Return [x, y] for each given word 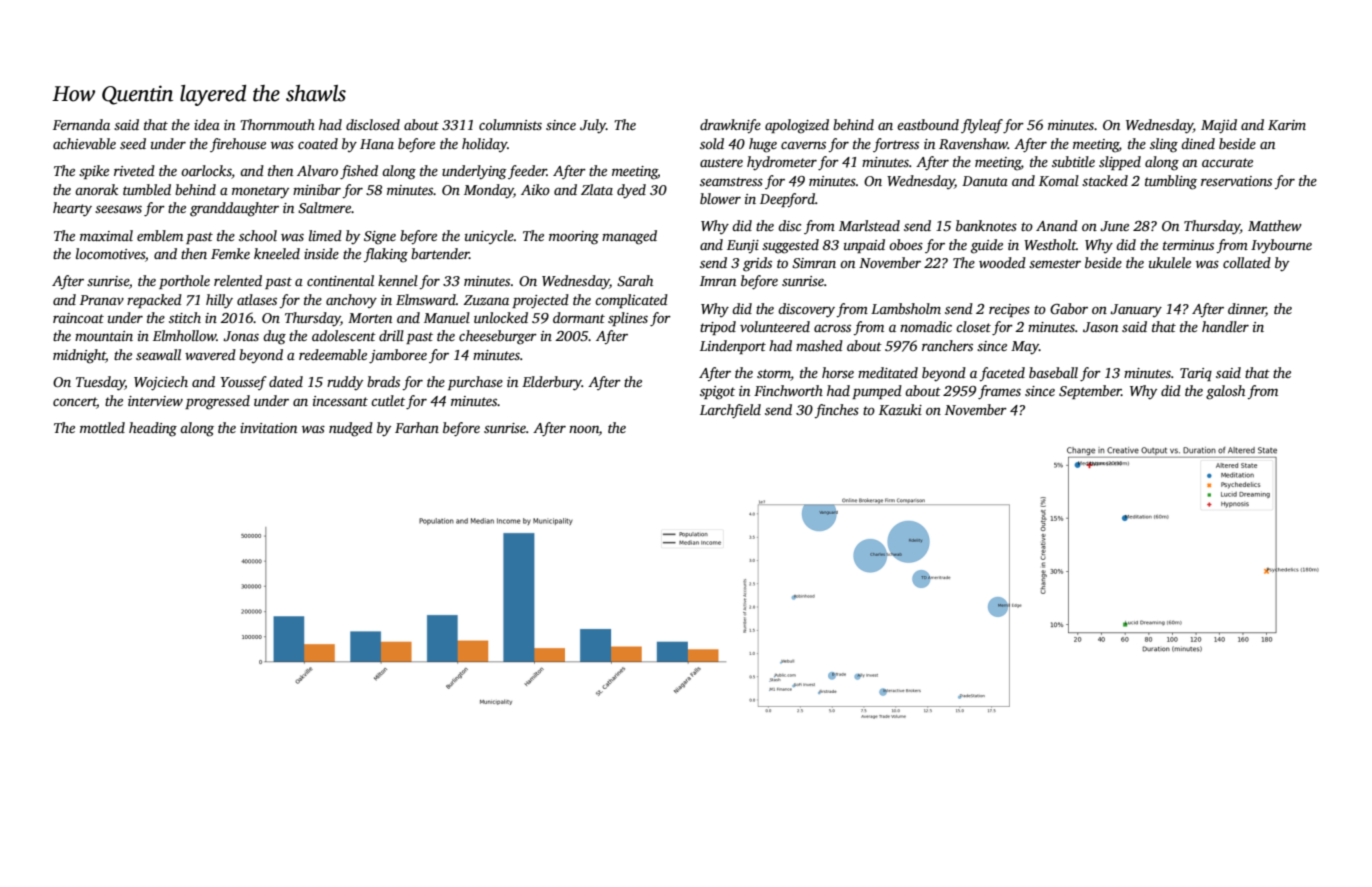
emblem [160, 235]
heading [153, 429]
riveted [134, 170]
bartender [440, 253]
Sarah [635, 280]
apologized [797, 126]
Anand [1057, 225]
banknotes [986, 225]
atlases [257, 299]
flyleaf [982, 126]
